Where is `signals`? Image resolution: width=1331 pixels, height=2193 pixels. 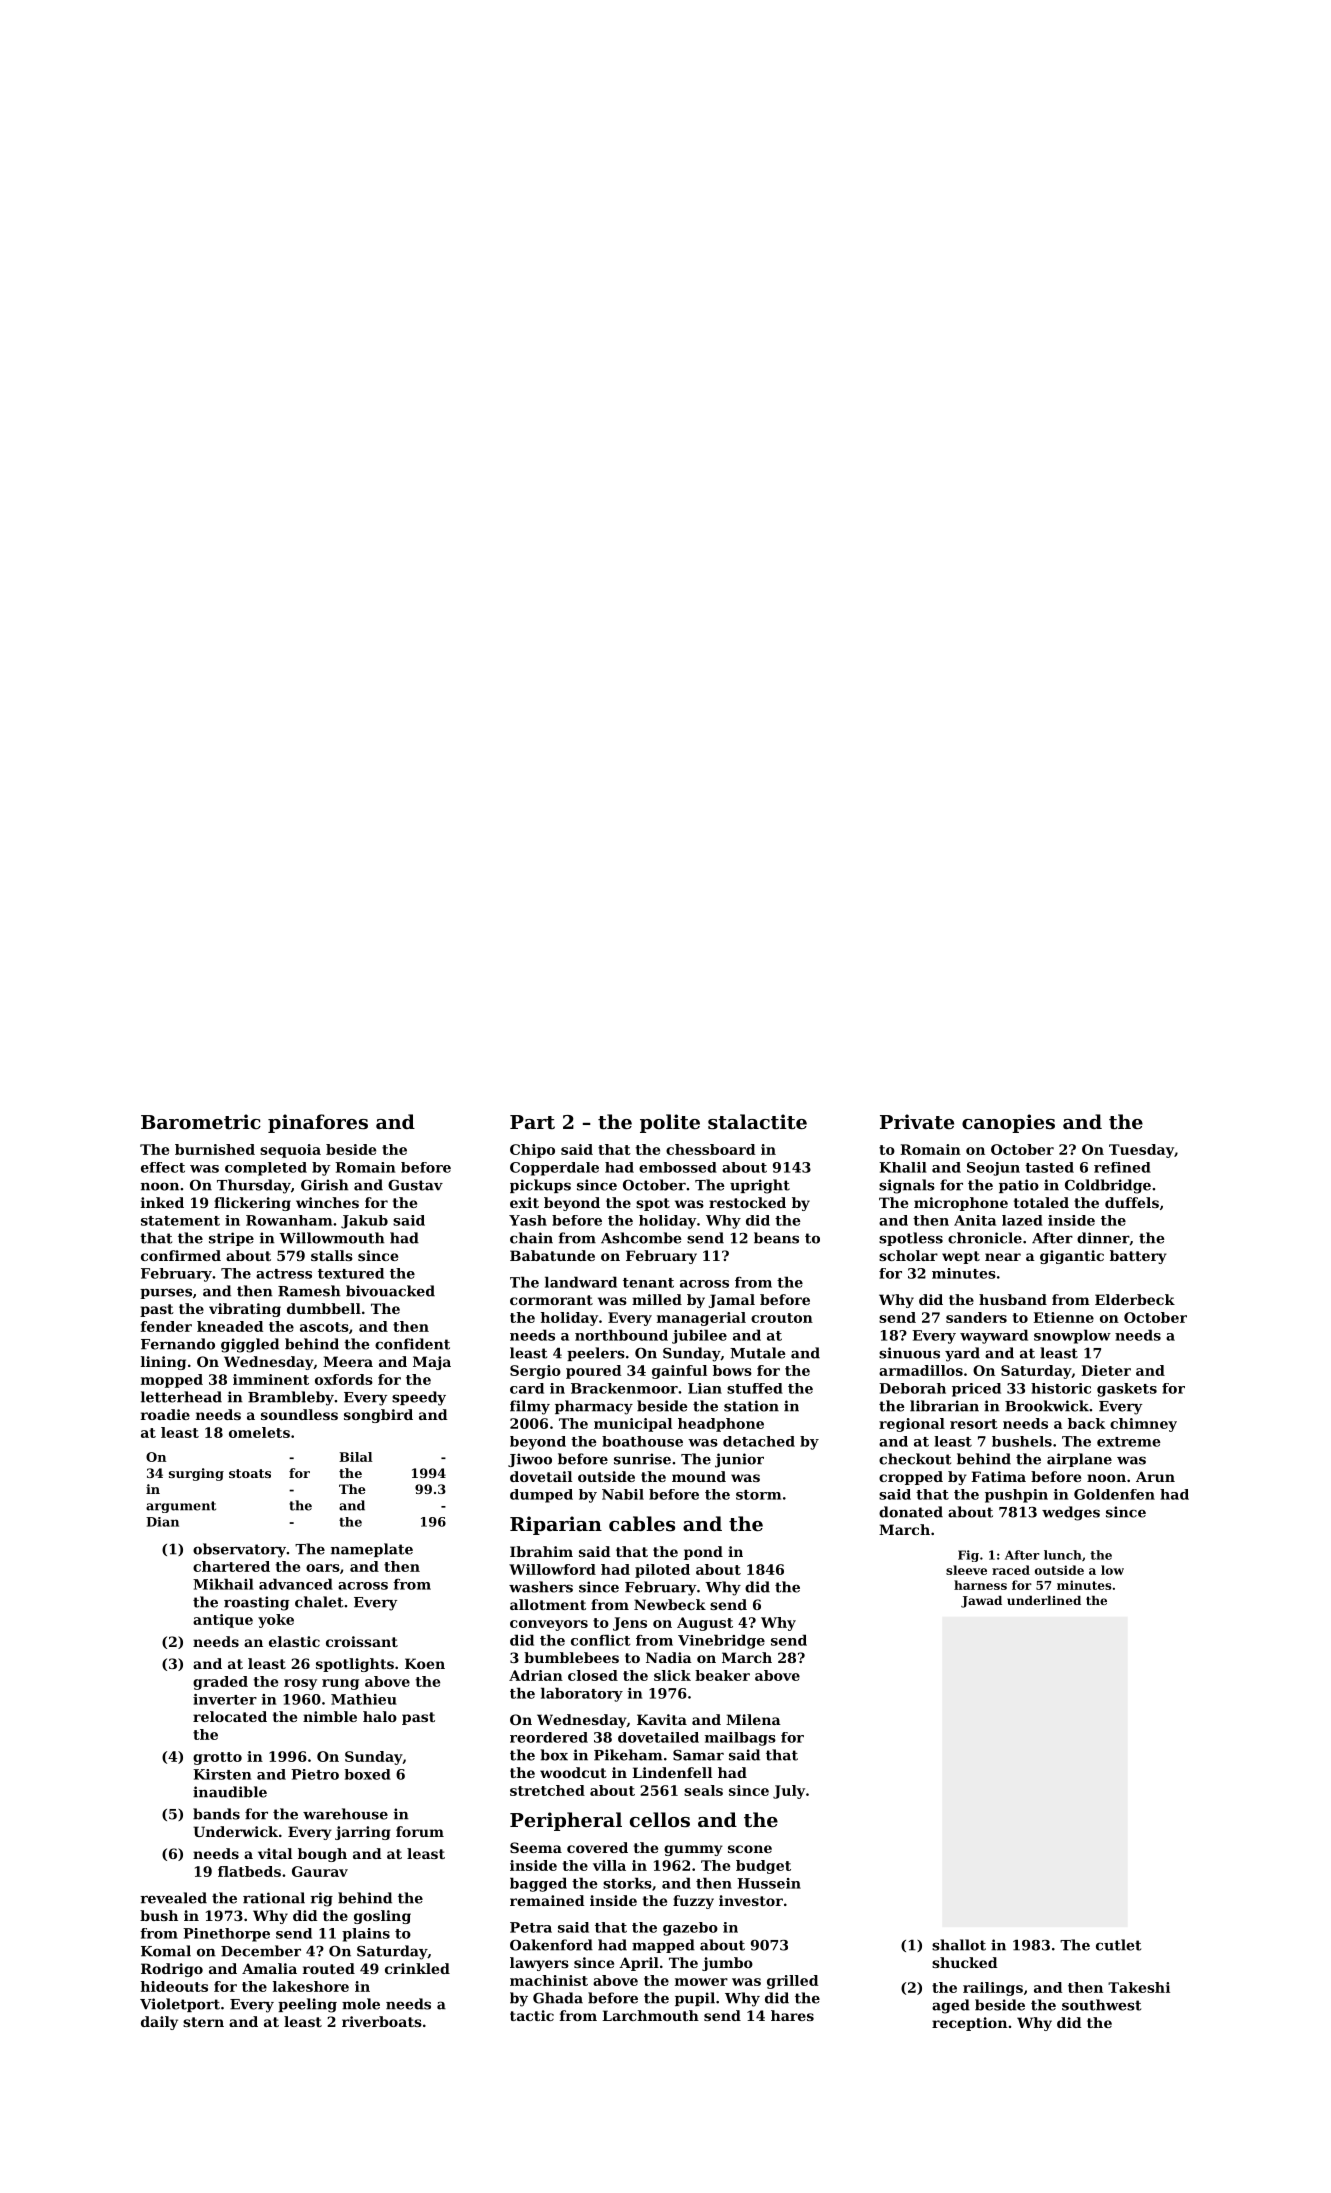 signals is located at coordinates (907, 1186).
